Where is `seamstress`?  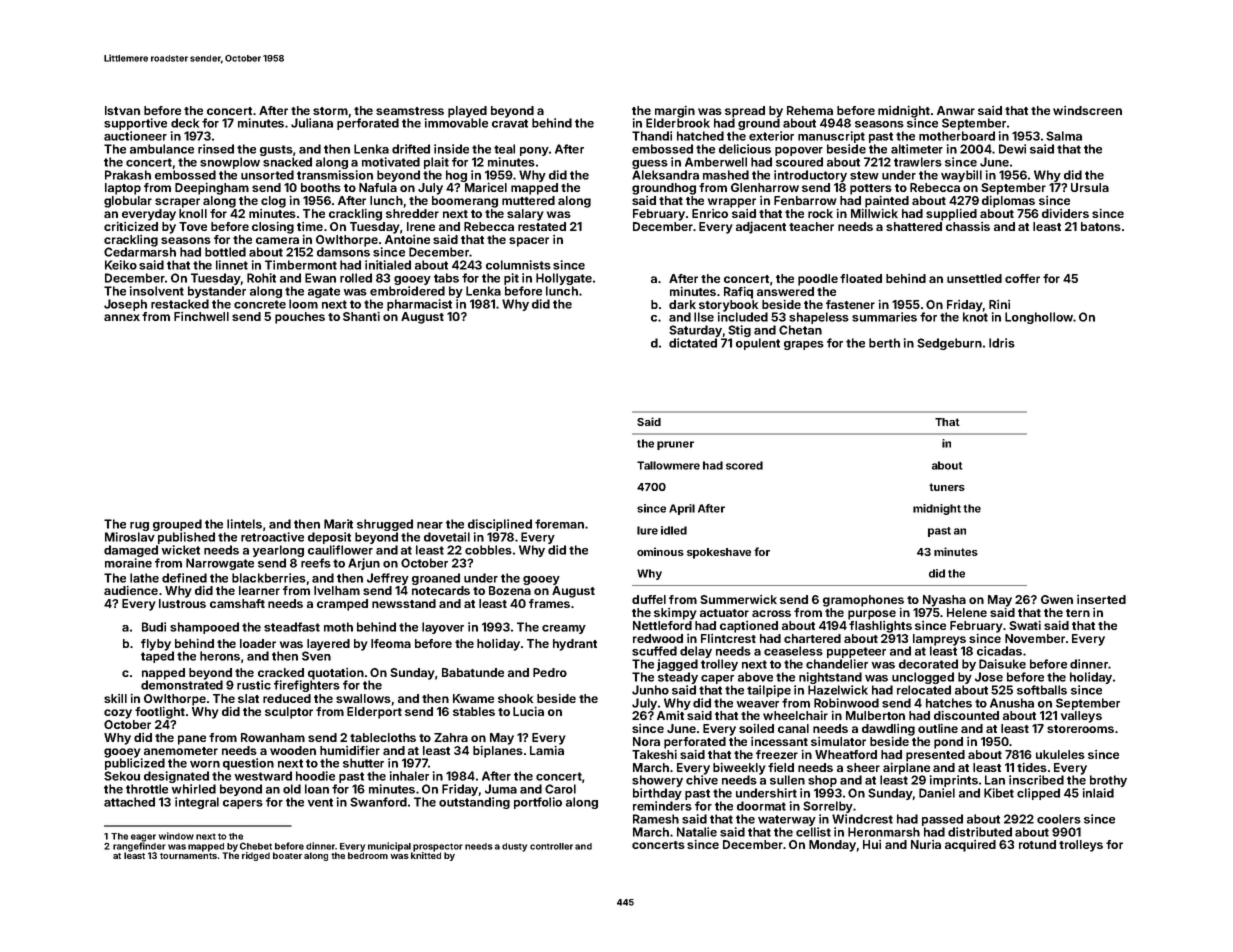
seamstress is located at coordinates (410, 111).
